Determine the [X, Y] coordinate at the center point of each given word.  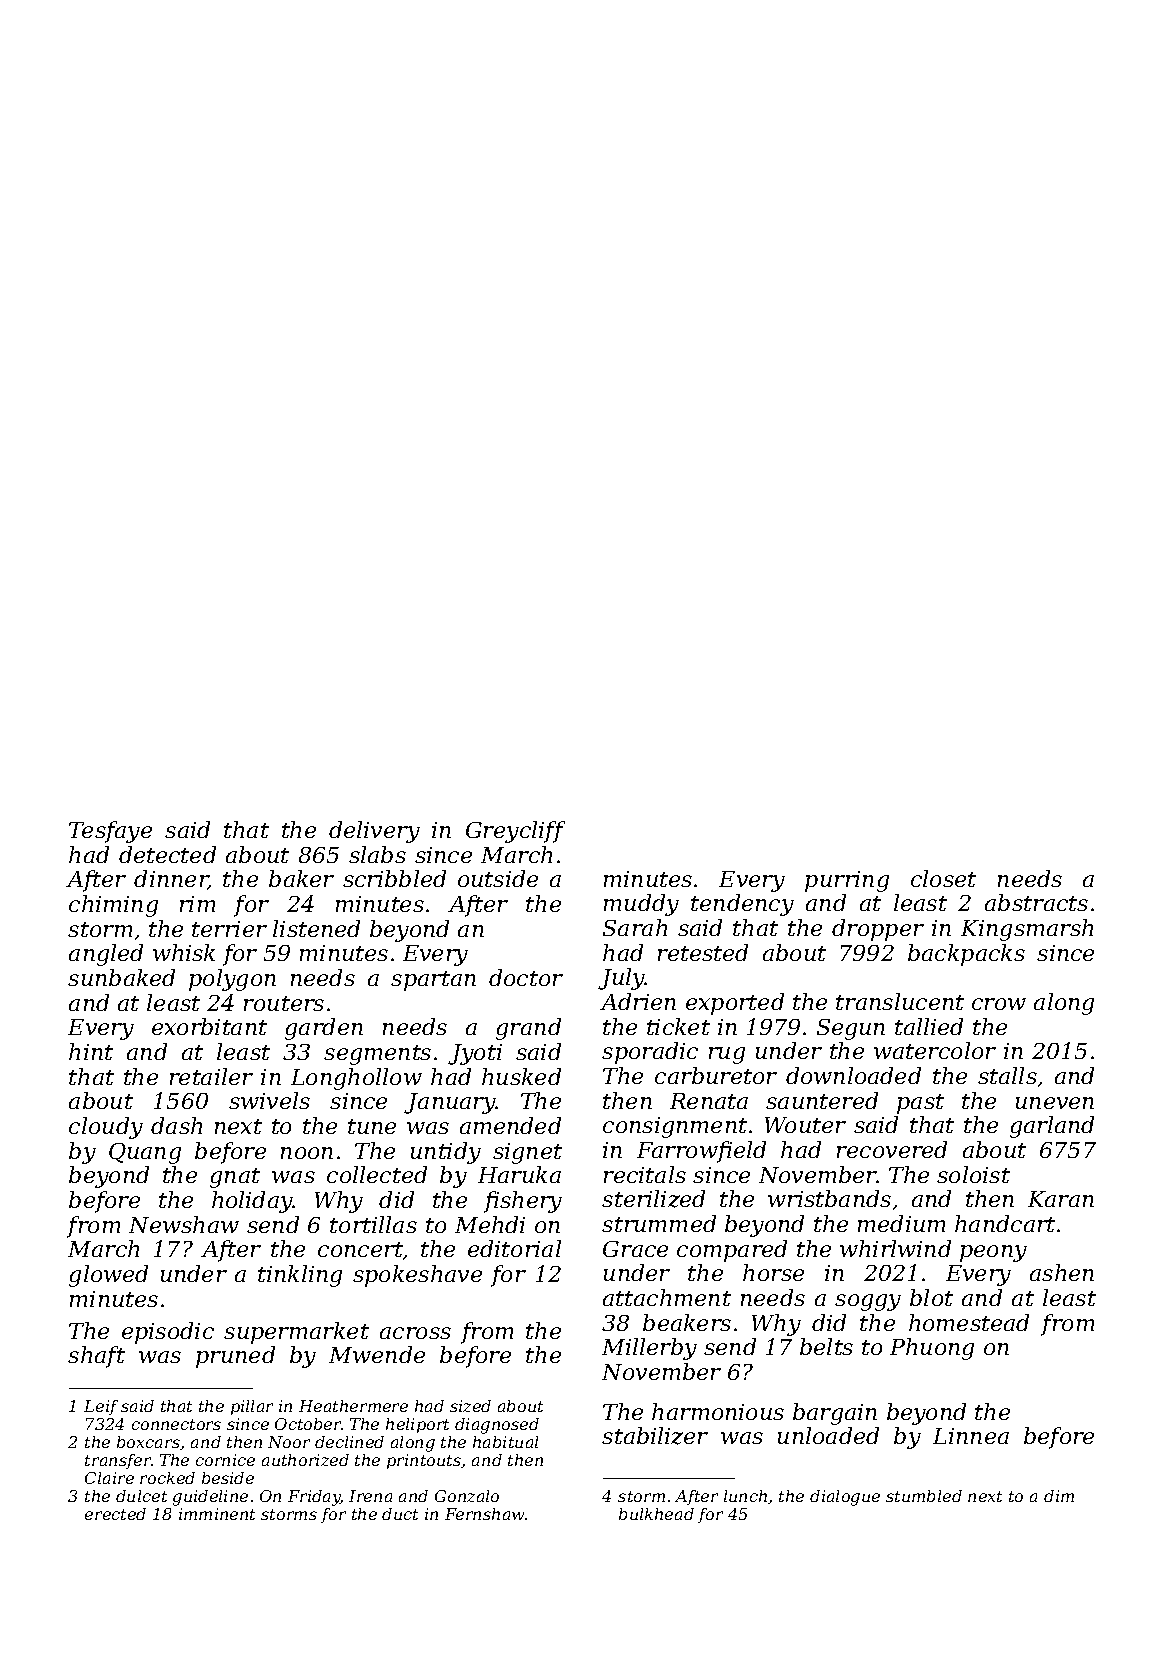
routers [284, 1003]
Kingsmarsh [1027, 930]
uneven [1055, 1103]
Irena [370, 1496]
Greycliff [515, 832]
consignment [675, 1127]
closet [943, 878]
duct [400, 1514]
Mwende [377, 1354]
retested [703, 952]
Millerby [649, 1349]
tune [372, 1126]
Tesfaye [110, 832]
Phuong [932, 1349]
